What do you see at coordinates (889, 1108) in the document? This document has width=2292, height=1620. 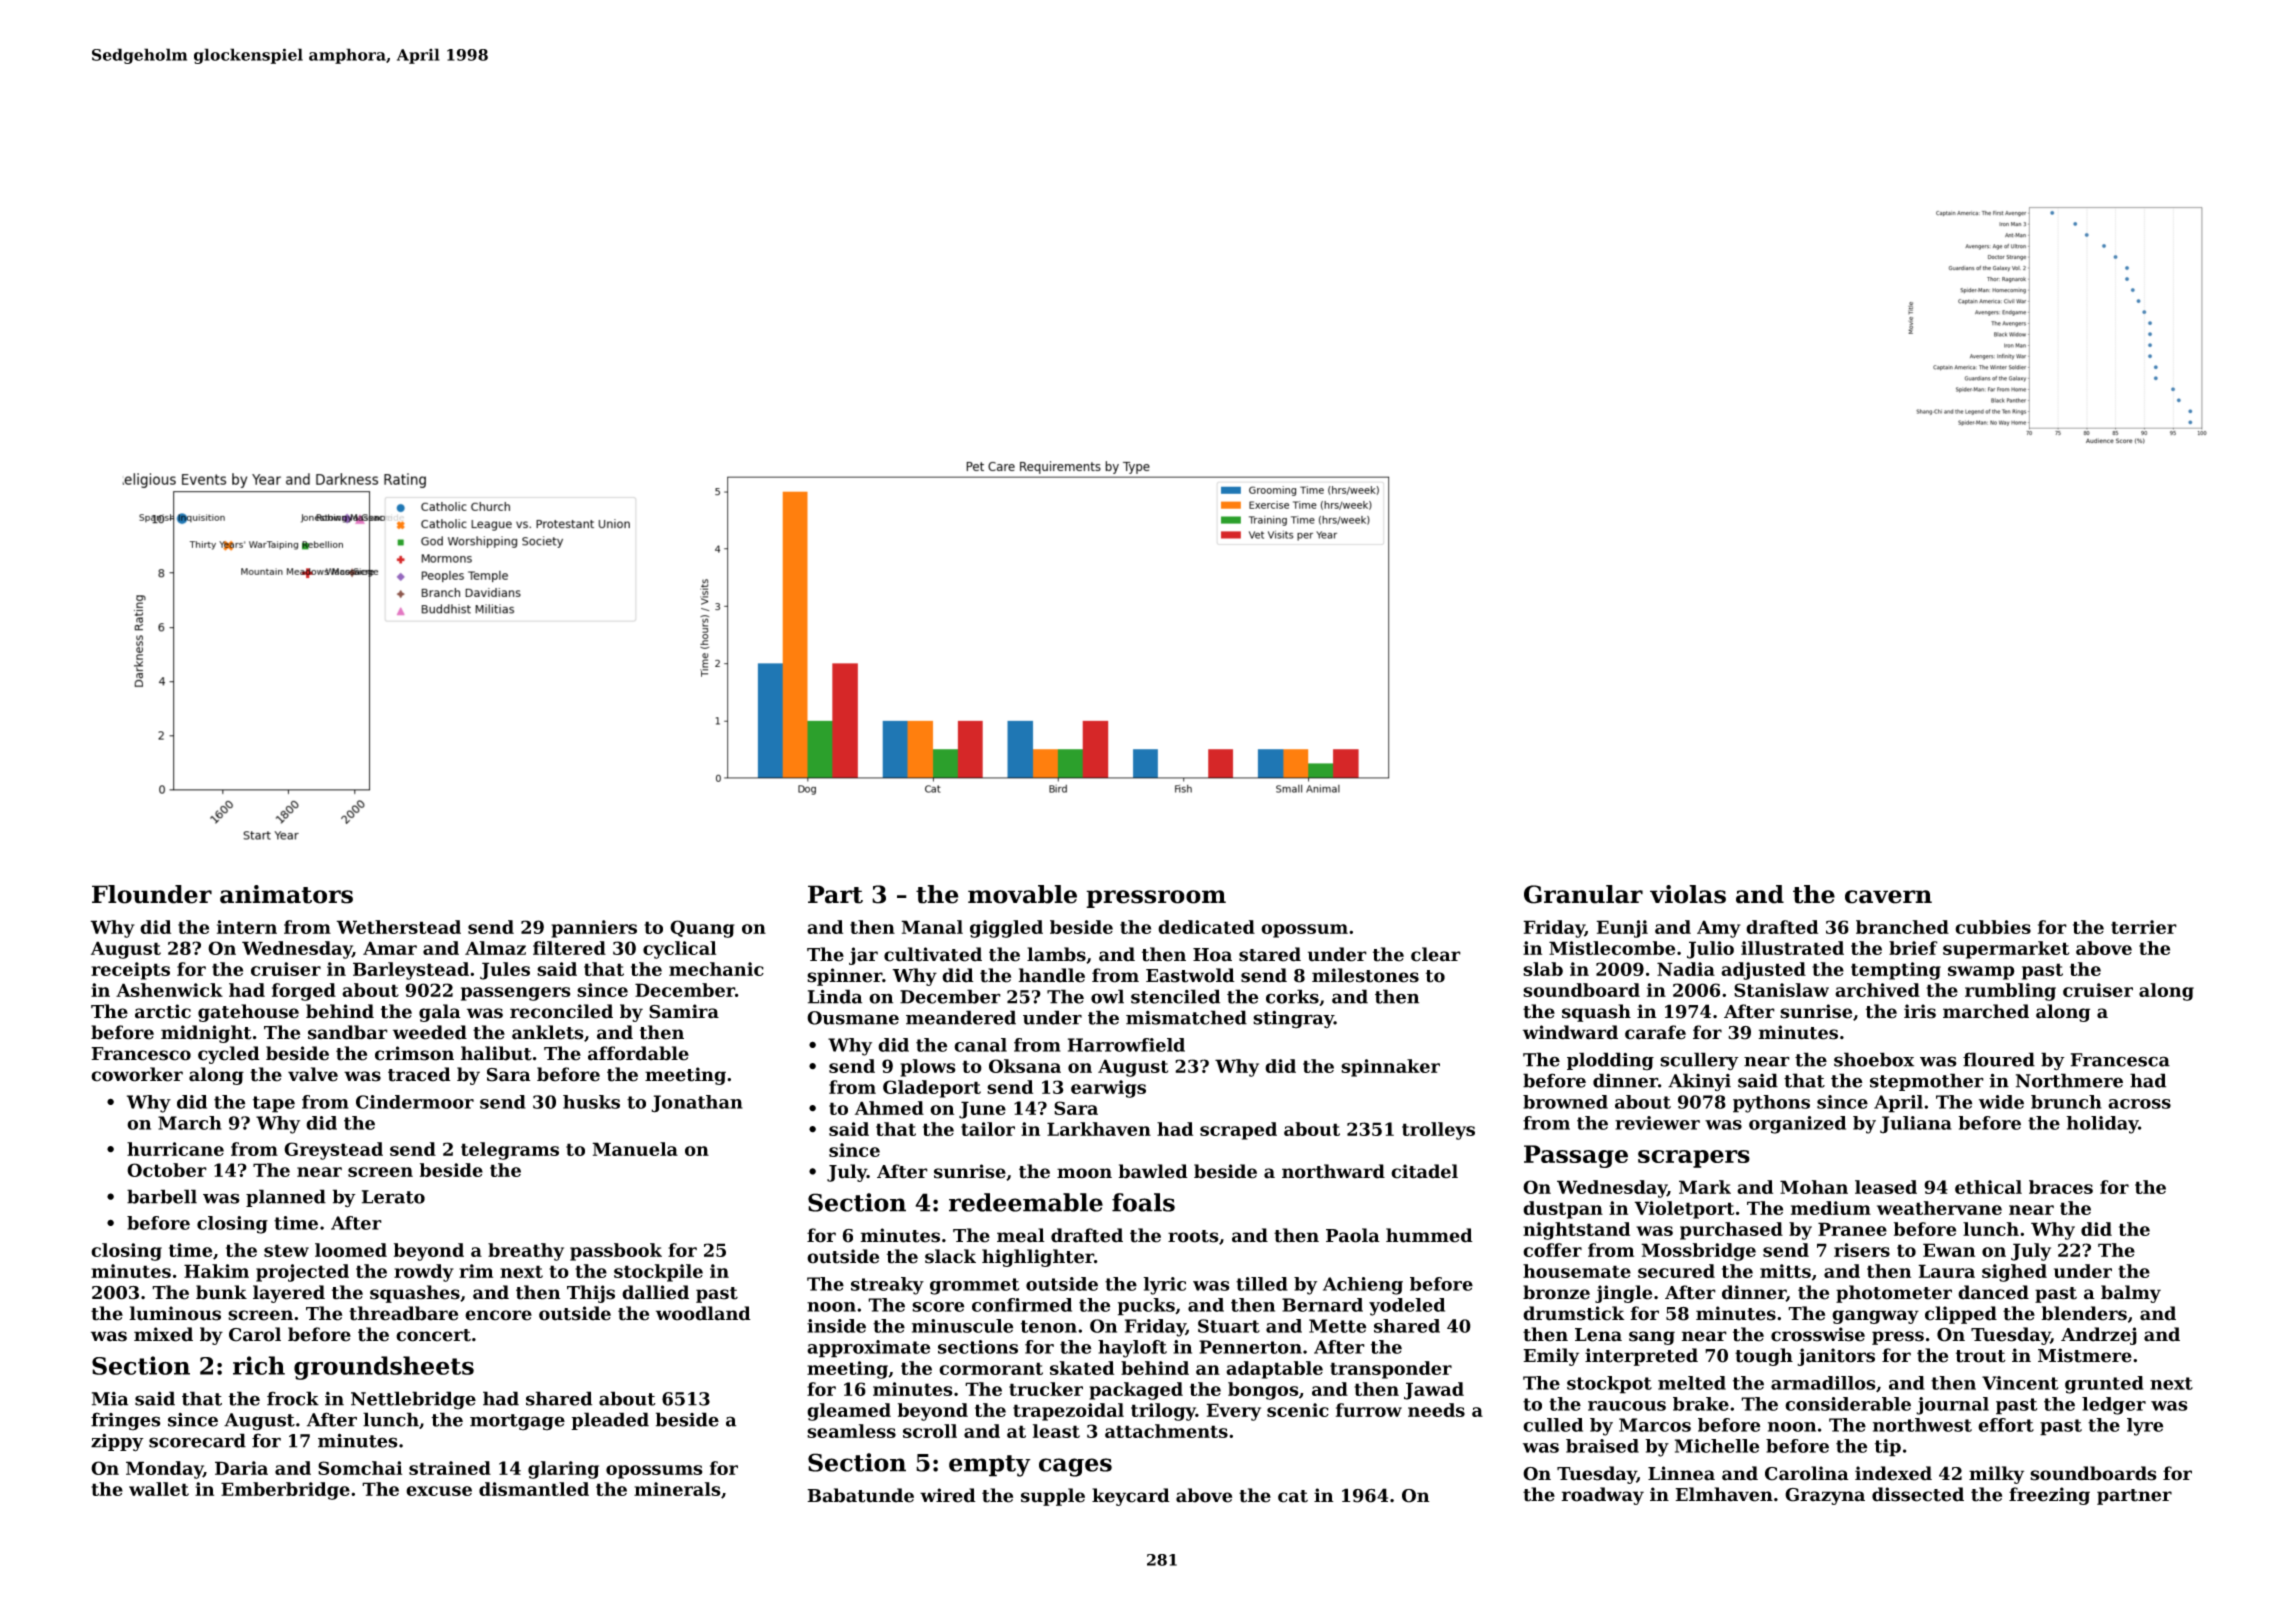 I see `Ahmed` at bounding box center [889, 1108].
